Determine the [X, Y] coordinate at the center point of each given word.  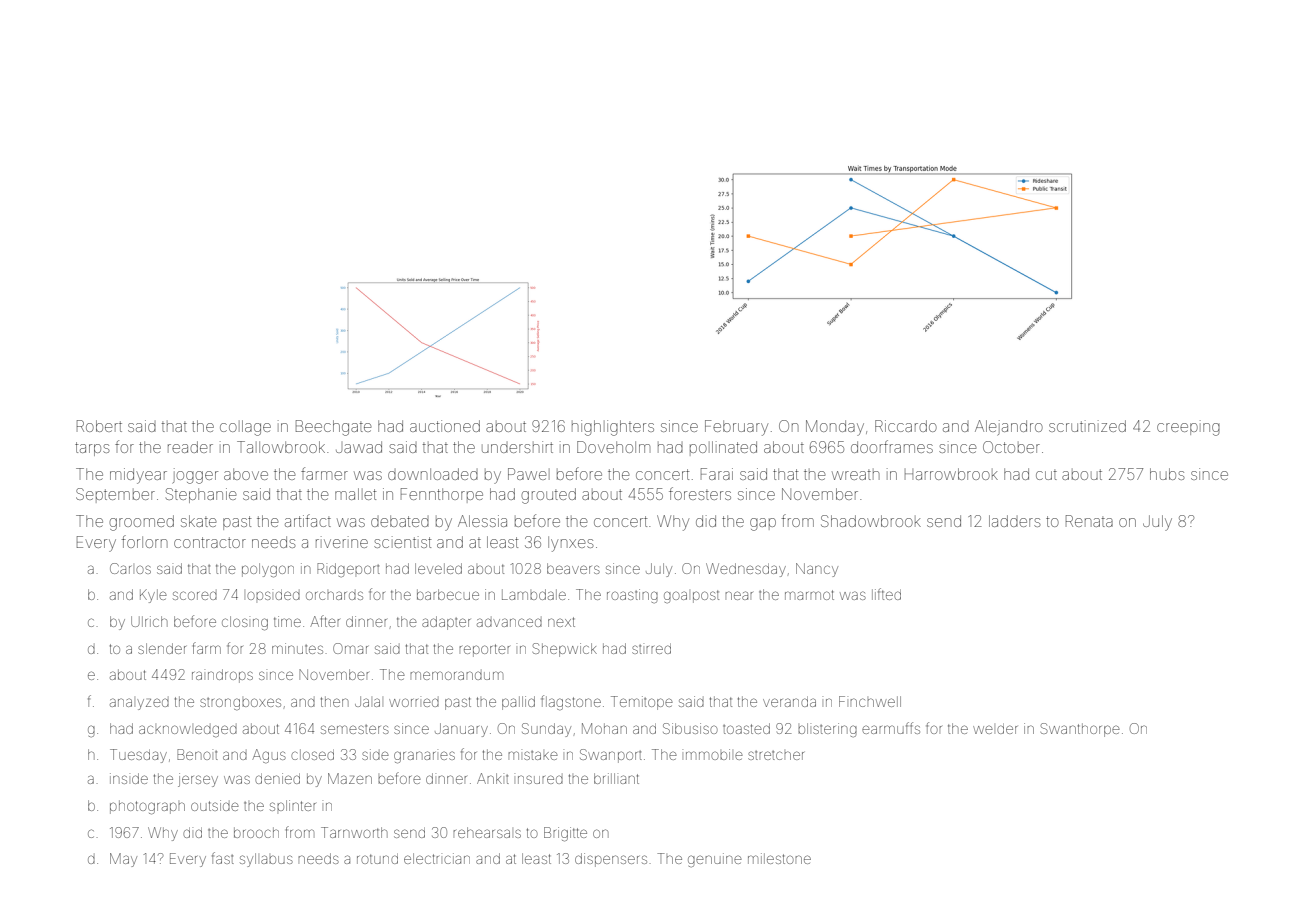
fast [223, 858]
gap [763, 524]
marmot [809, 595]
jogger [195, 476]
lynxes [570, 544]
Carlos [130, 568]
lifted [886, 594]
